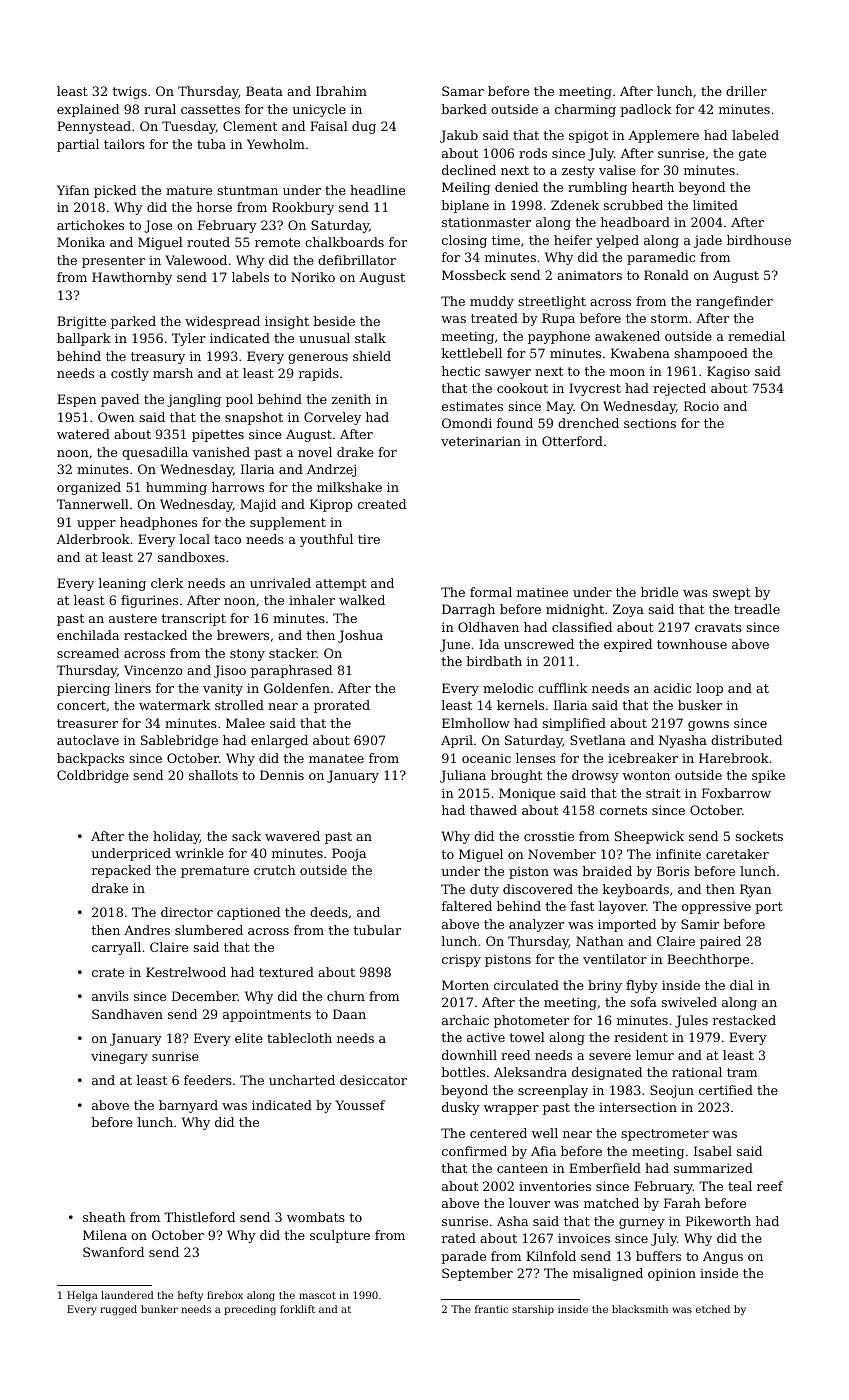 The image size is (849, 1400). Describe the element at coordinates (491, 1309) in the page. I see `frantic` at that location.
